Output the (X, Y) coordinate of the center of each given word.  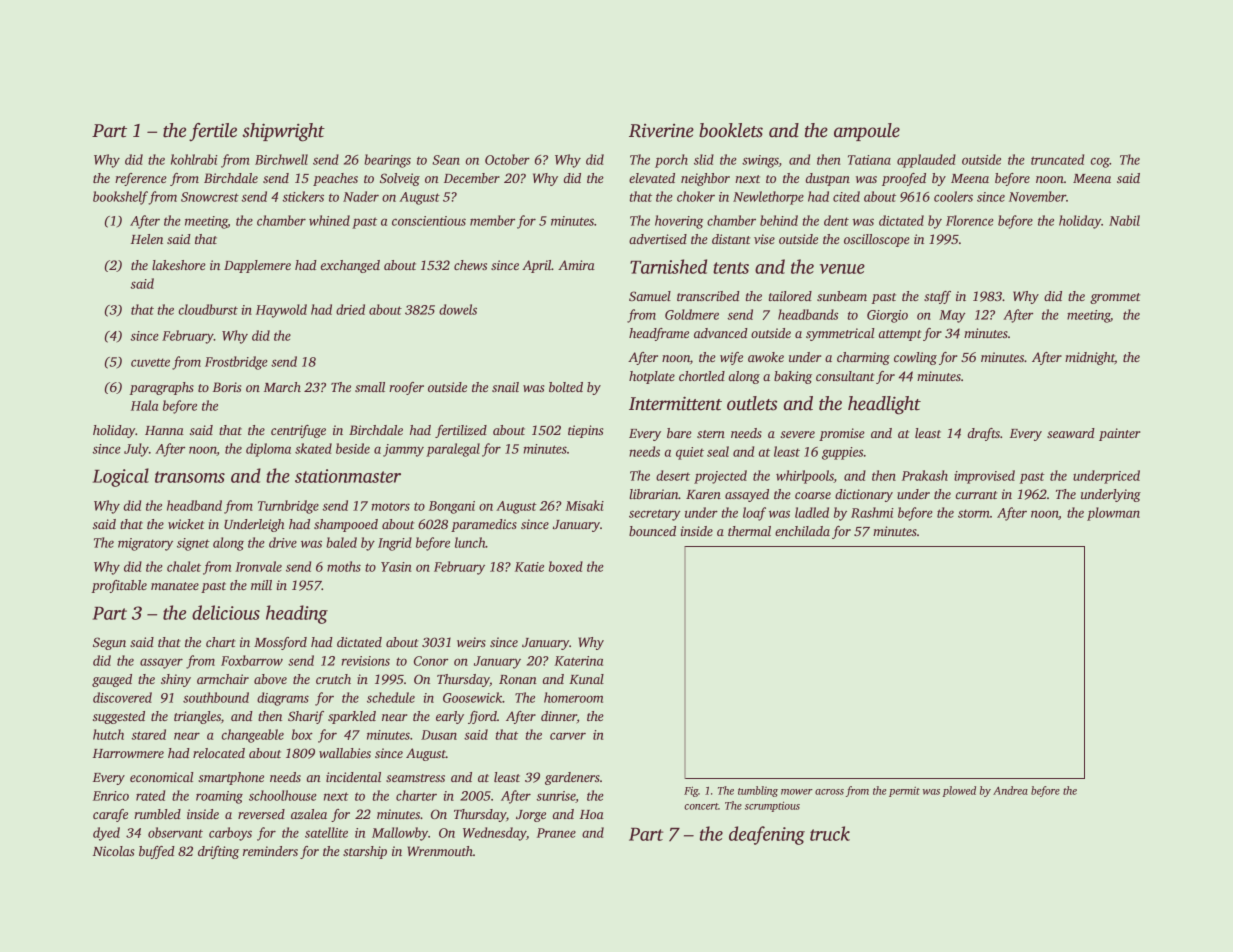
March (282, 387)
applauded (926, 161)
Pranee (556, 833)
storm (973, 513)
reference (141, 179)
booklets (731, 130)
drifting (218, 852)
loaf (754, 514)
